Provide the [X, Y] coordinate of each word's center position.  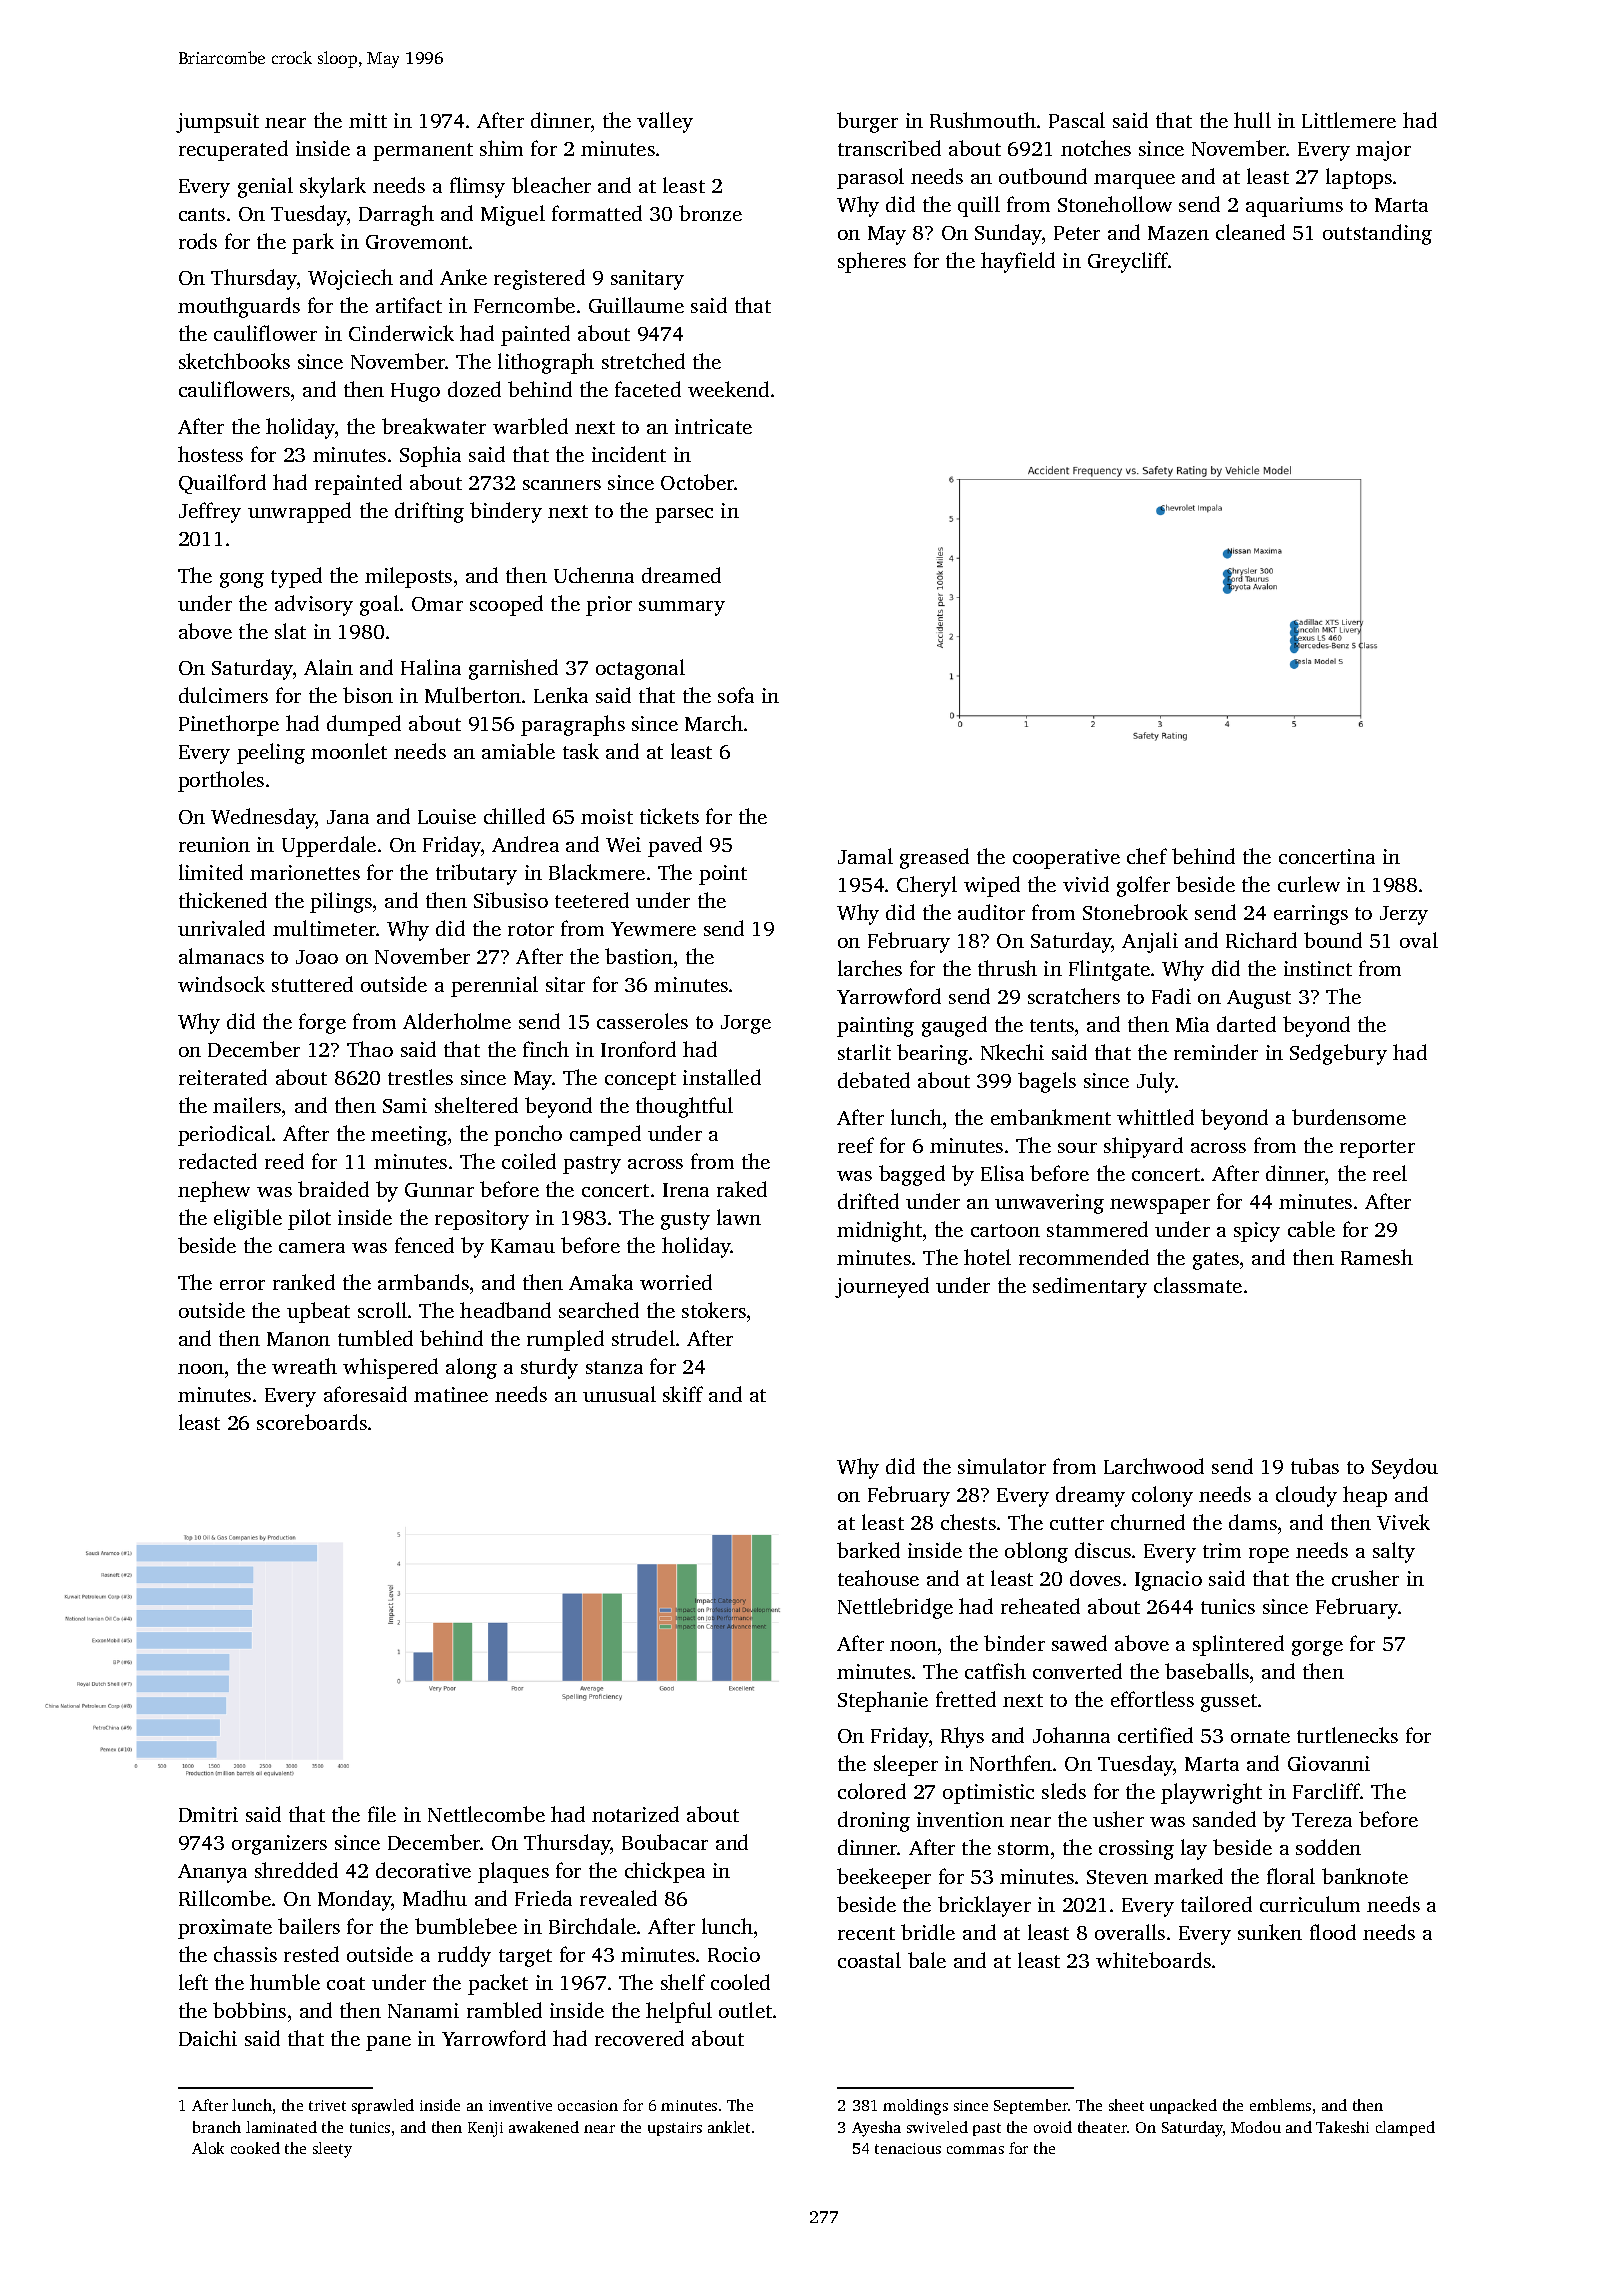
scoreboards [312, 1422]
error [242, 1285]
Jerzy [1404, 915]
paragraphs [573, 725]
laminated [281, 2127]
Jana [348, 817]
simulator [1002, 1466]
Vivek [1403, 1522]
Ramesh [1377, 1257]
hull [1252, 120]
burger [867, 122]
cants [202, 214]
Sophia [430, 456]
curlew [1309, 884]
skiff [683, 1394]
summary [682, 608]
